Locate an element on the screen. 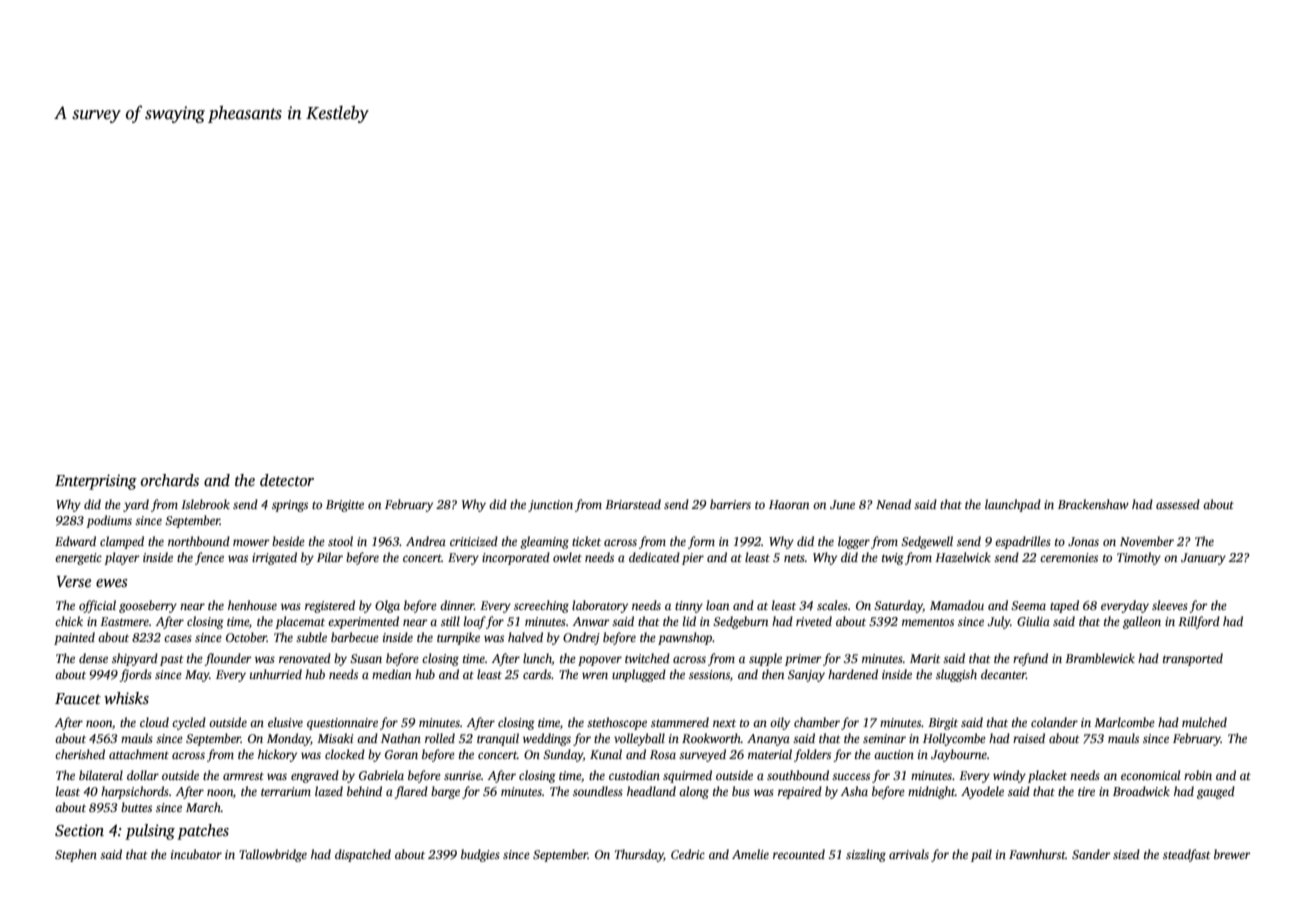 The height and width of the screenshot is (924, 1308). Section is located at coordinates (79, 830).
